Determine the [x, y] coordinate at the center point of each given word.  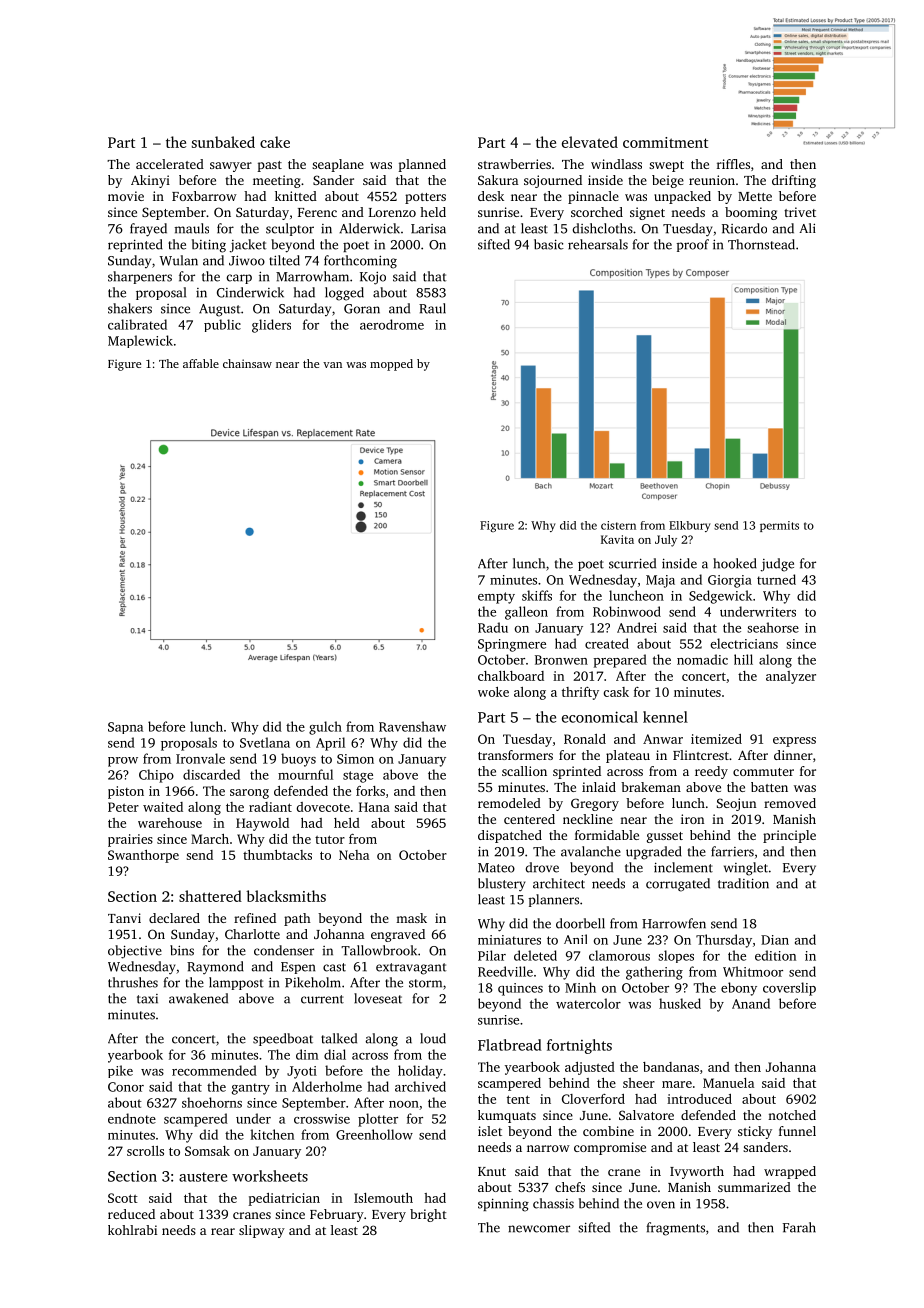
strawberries [514, 164]
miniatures [509, 940]
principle [789, 836]
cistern [618, 525]
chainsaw [247, 363]
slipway [262, 1231]
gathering [654, 973]
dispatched [510, 836]
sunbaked [223, 142]
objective [135, 952]
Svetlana [265, 742]
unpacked [682, 197]
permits [779, 526]
